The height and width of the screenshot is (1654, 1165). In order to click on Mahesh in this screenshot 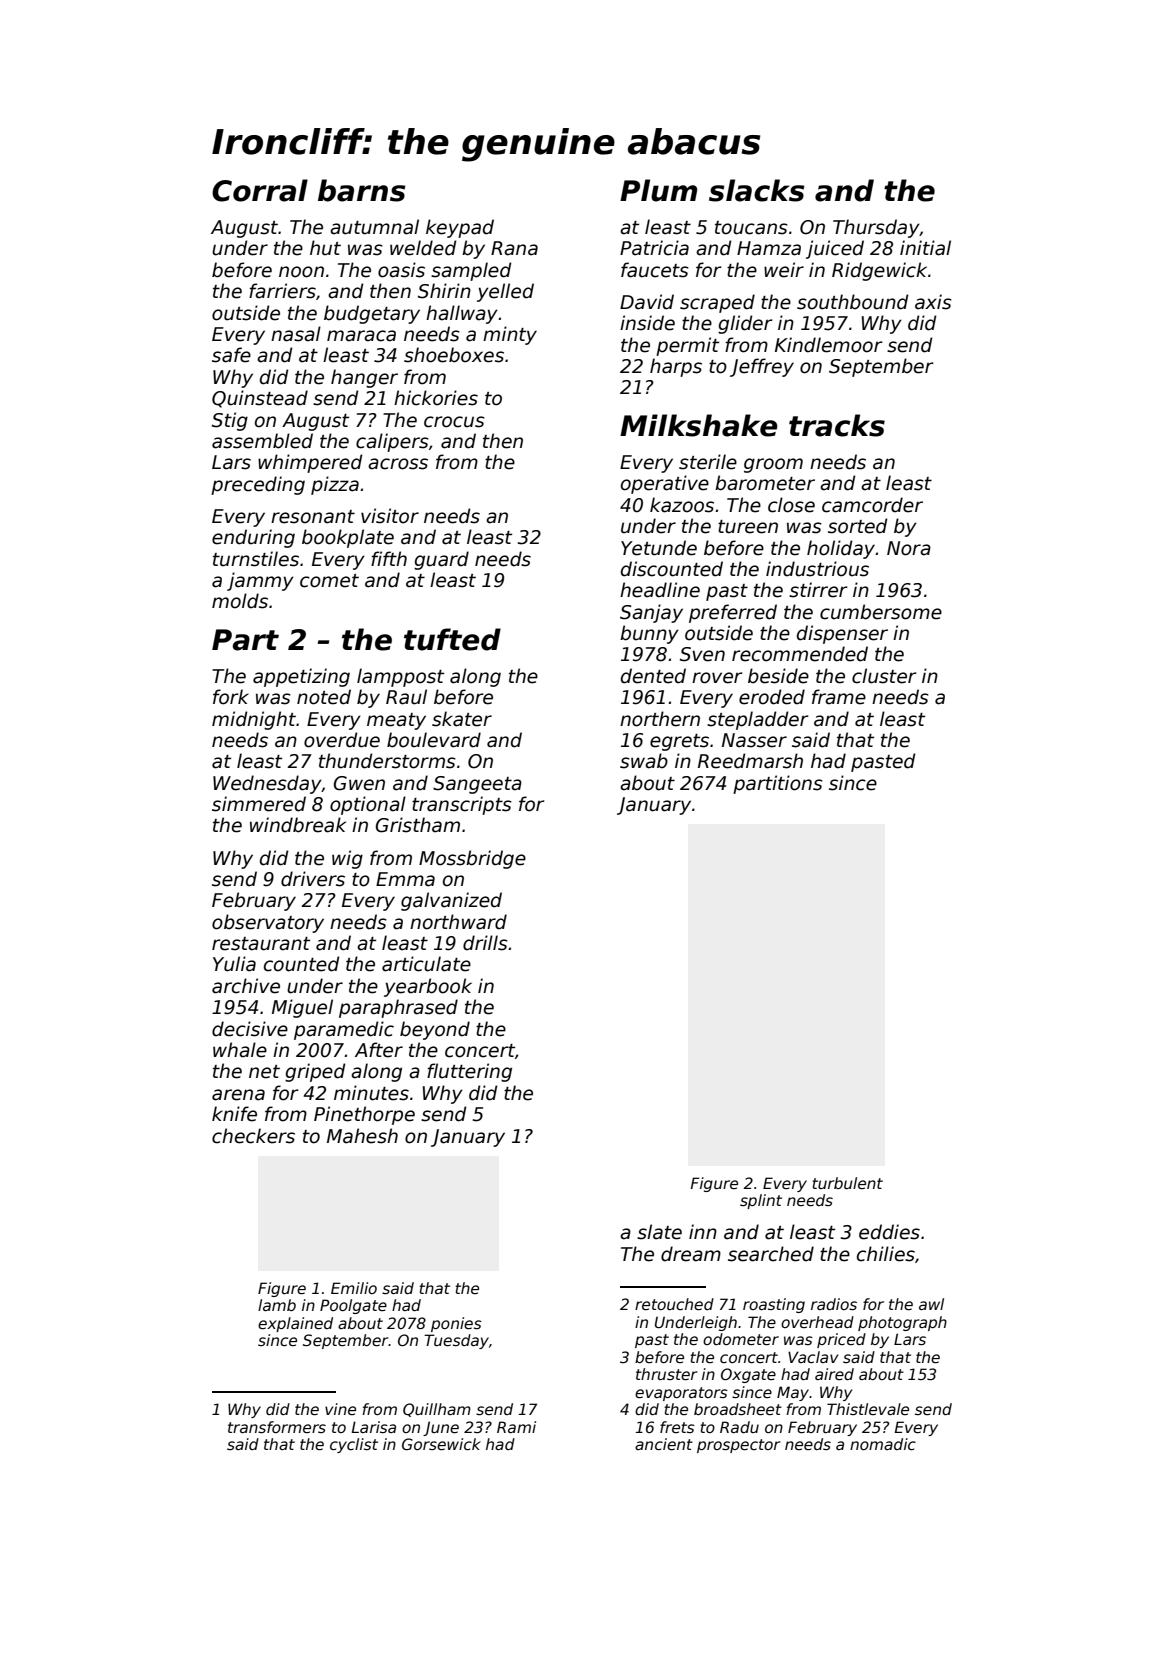, I will do `click(362, 1136)`.
